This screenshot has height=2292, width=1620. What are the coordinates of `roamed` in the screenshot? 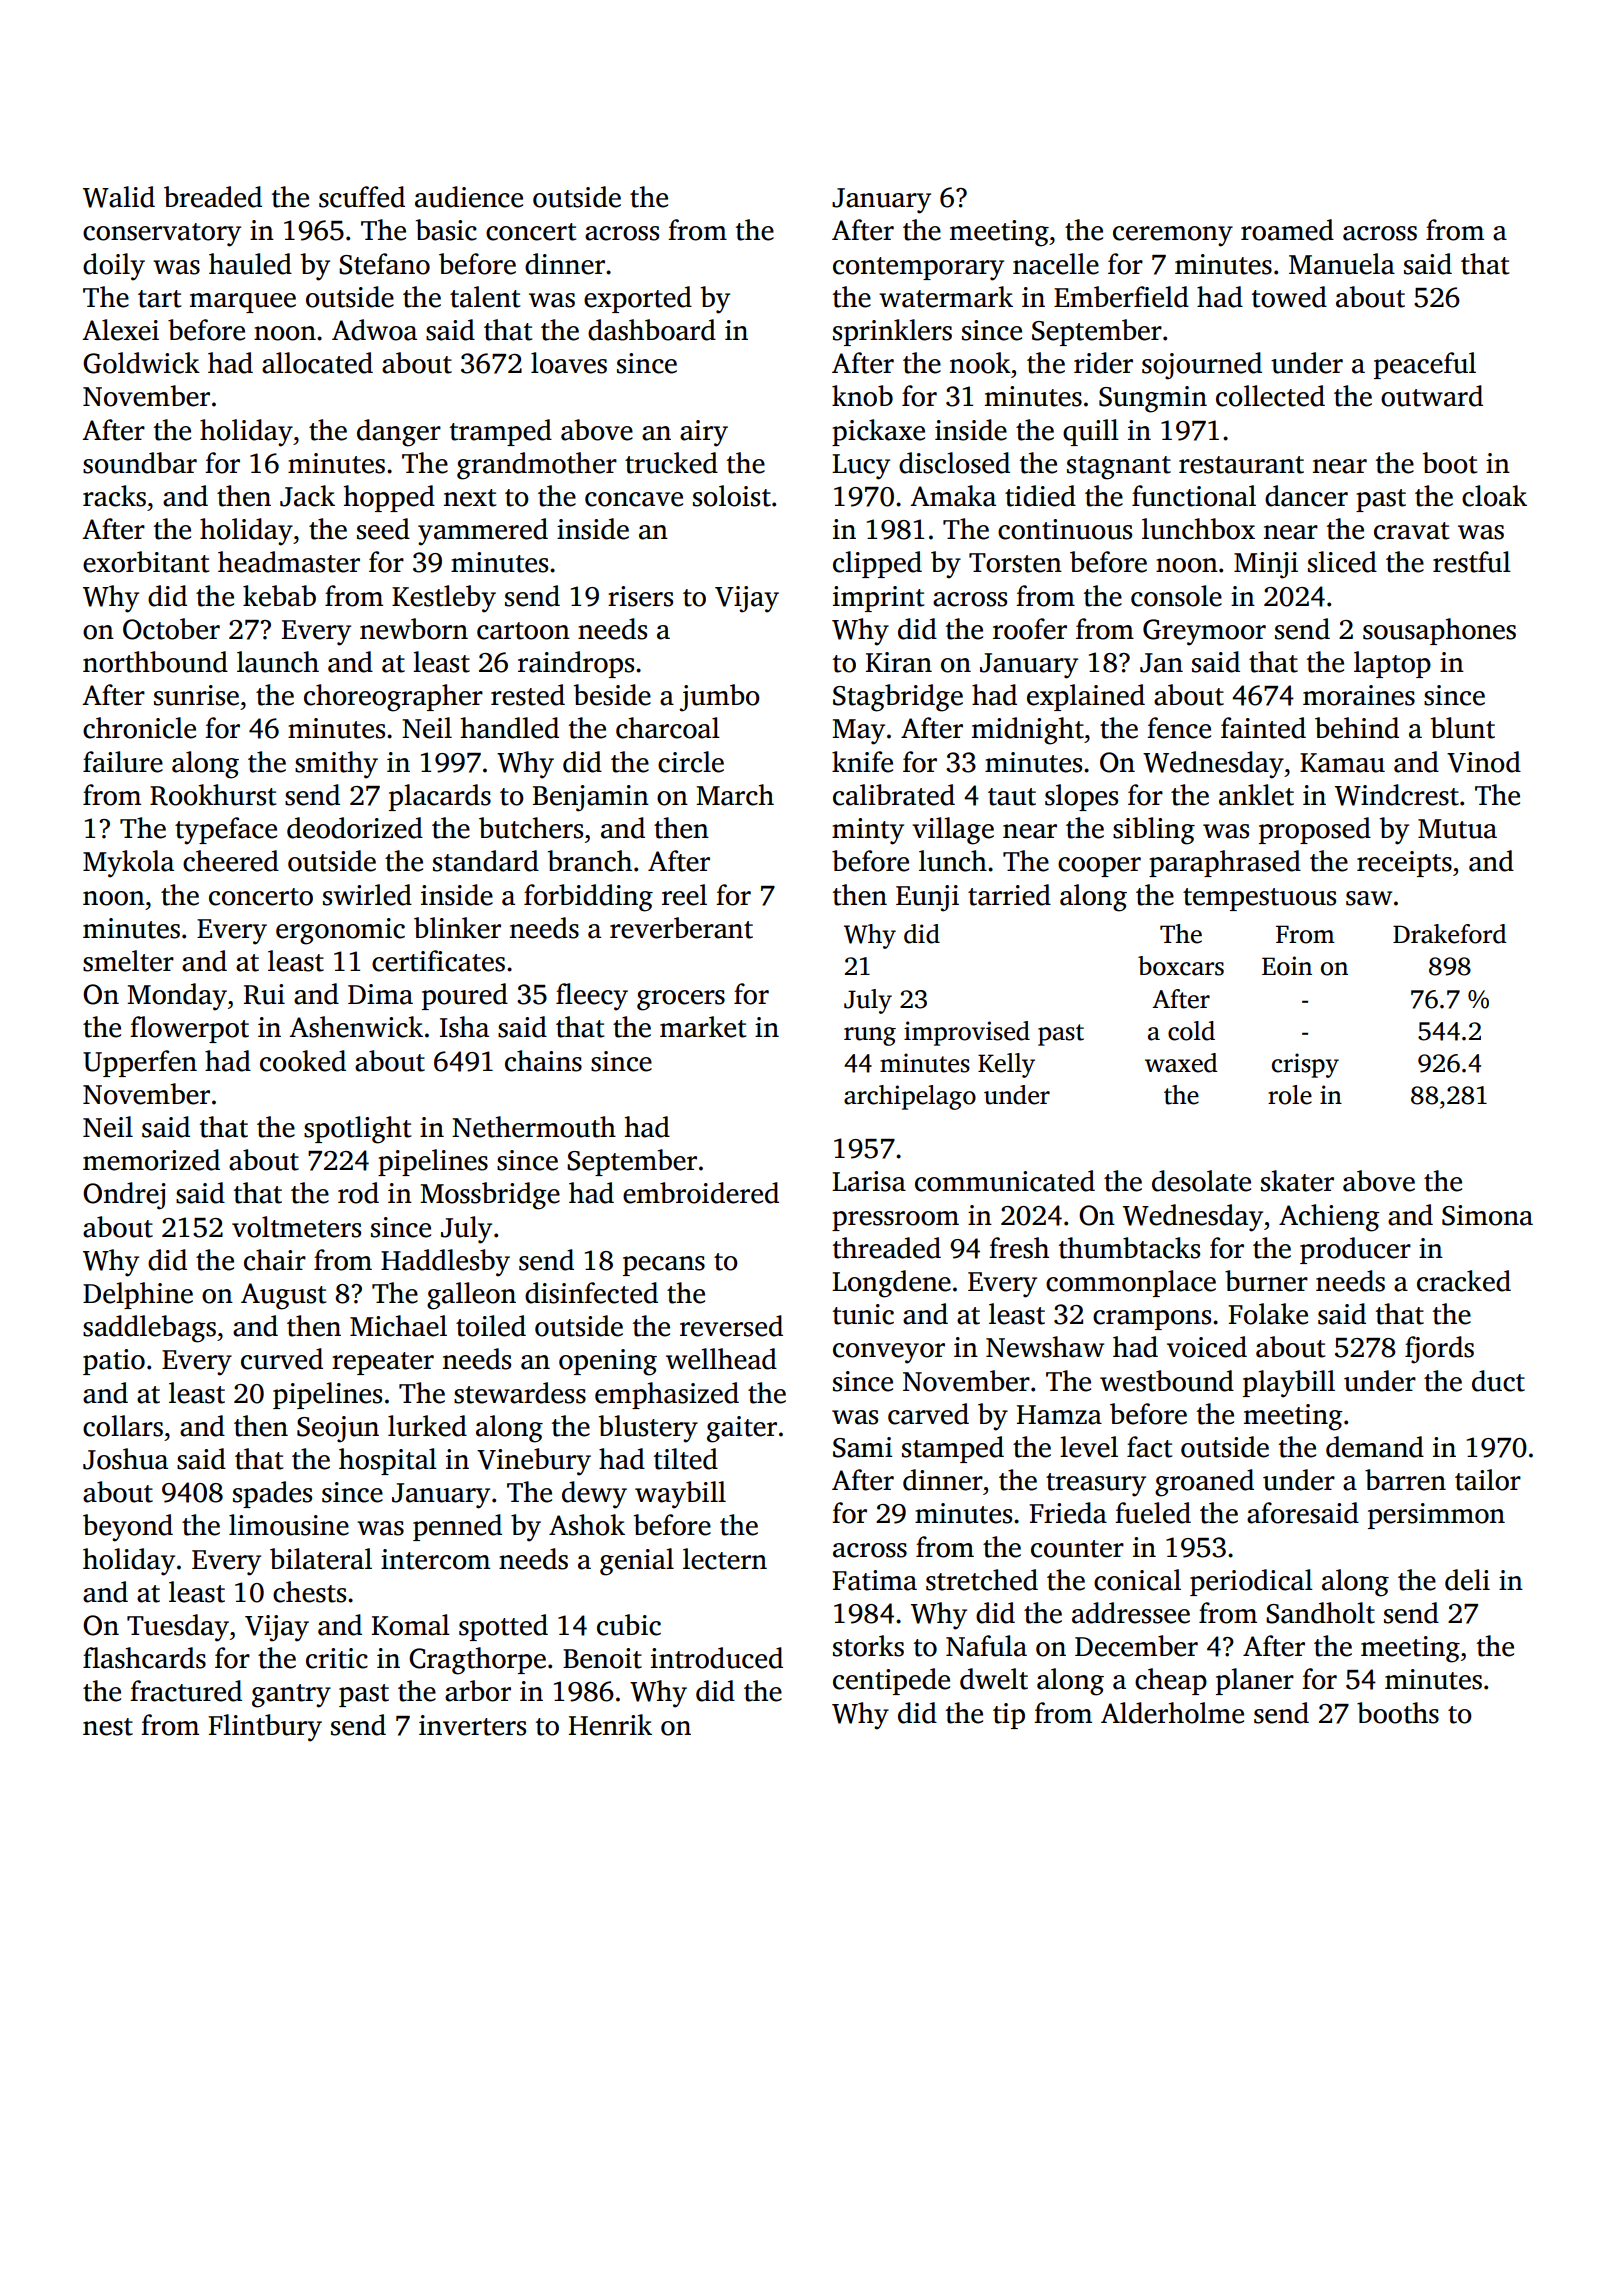 It's located at (1287, 230).
